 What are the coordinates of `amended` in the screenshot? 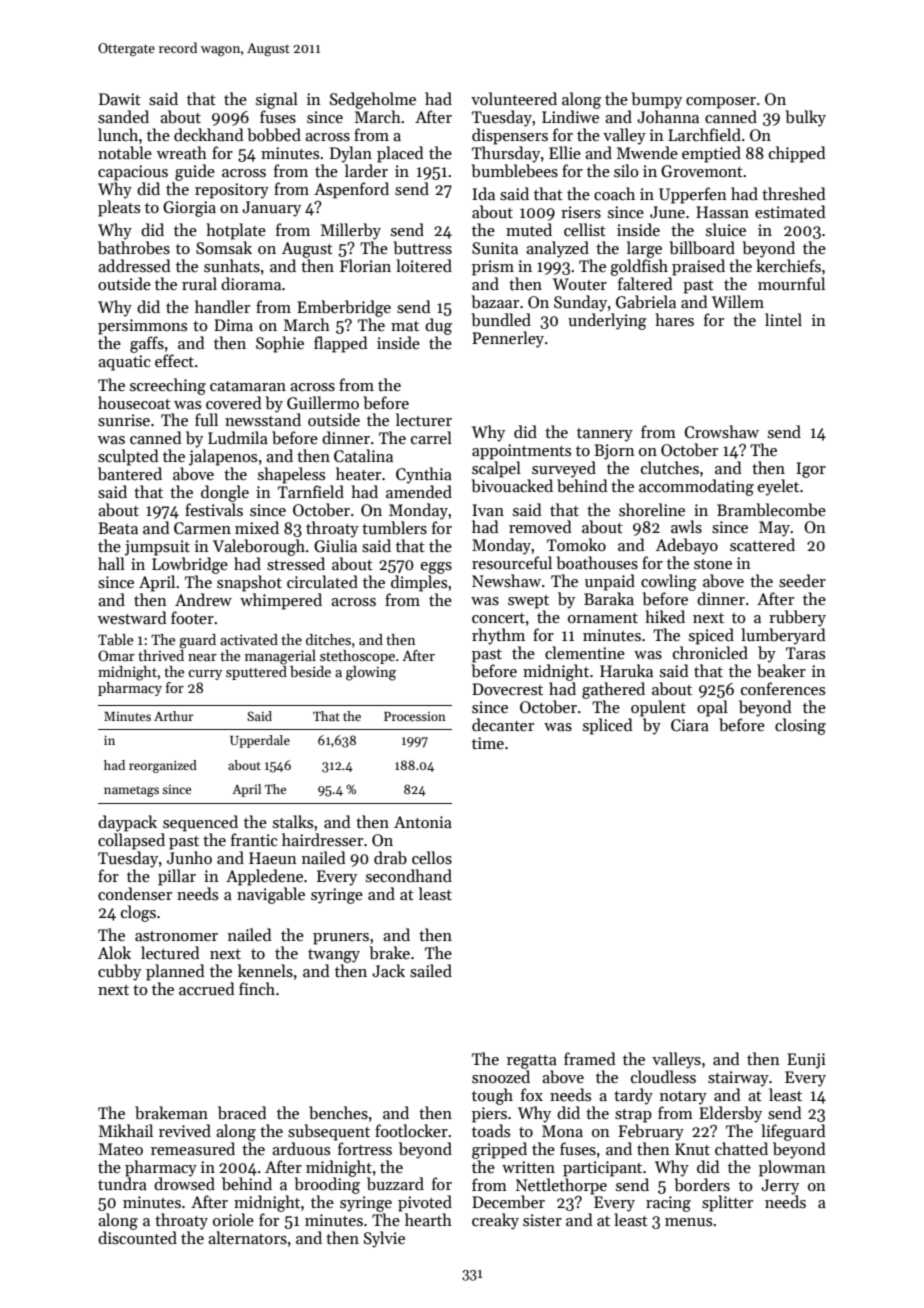 It's located at (419, 491).
